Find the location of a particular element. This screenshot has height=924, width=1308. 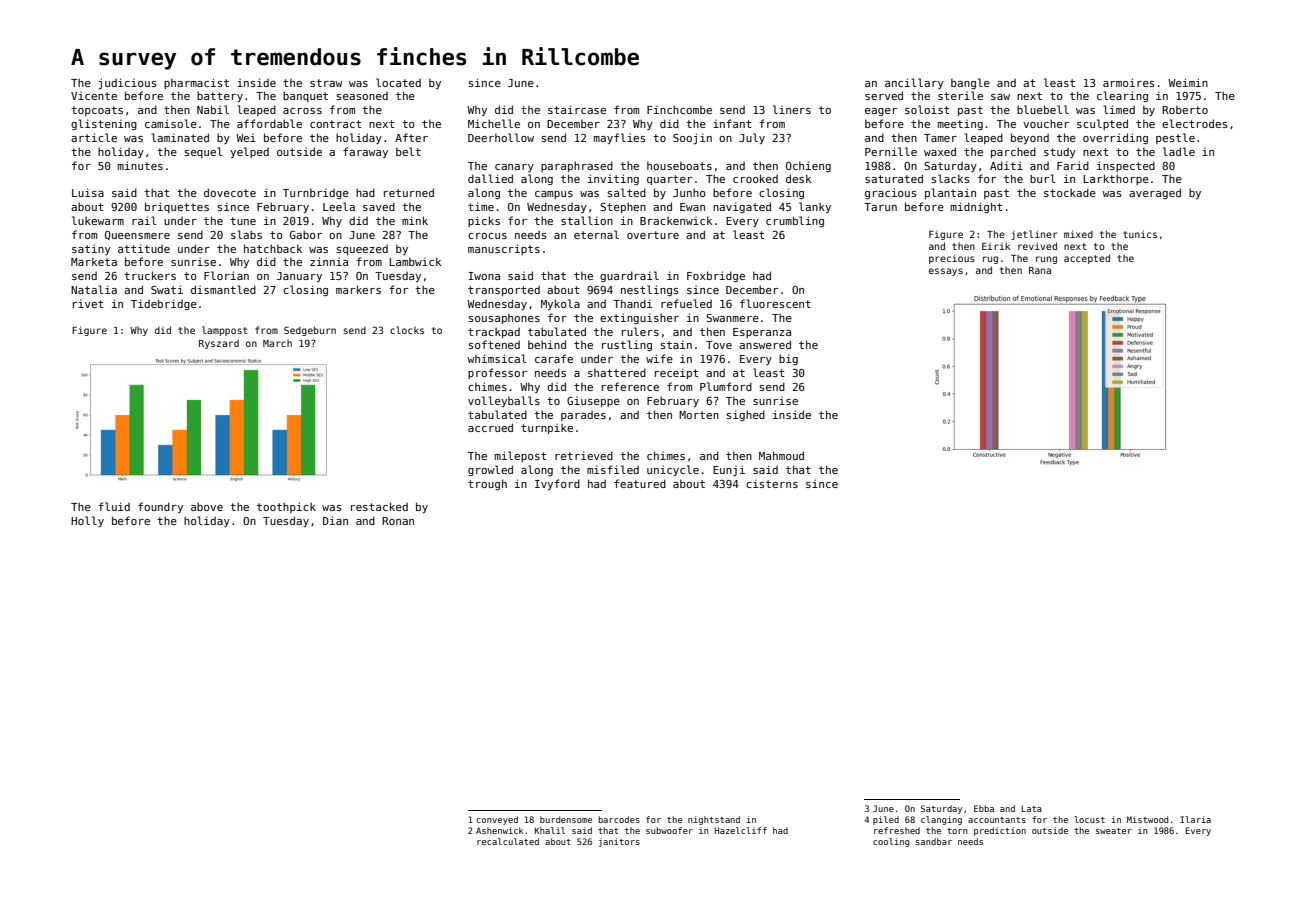

Mahmoud is located at coordinates (781, 455).
